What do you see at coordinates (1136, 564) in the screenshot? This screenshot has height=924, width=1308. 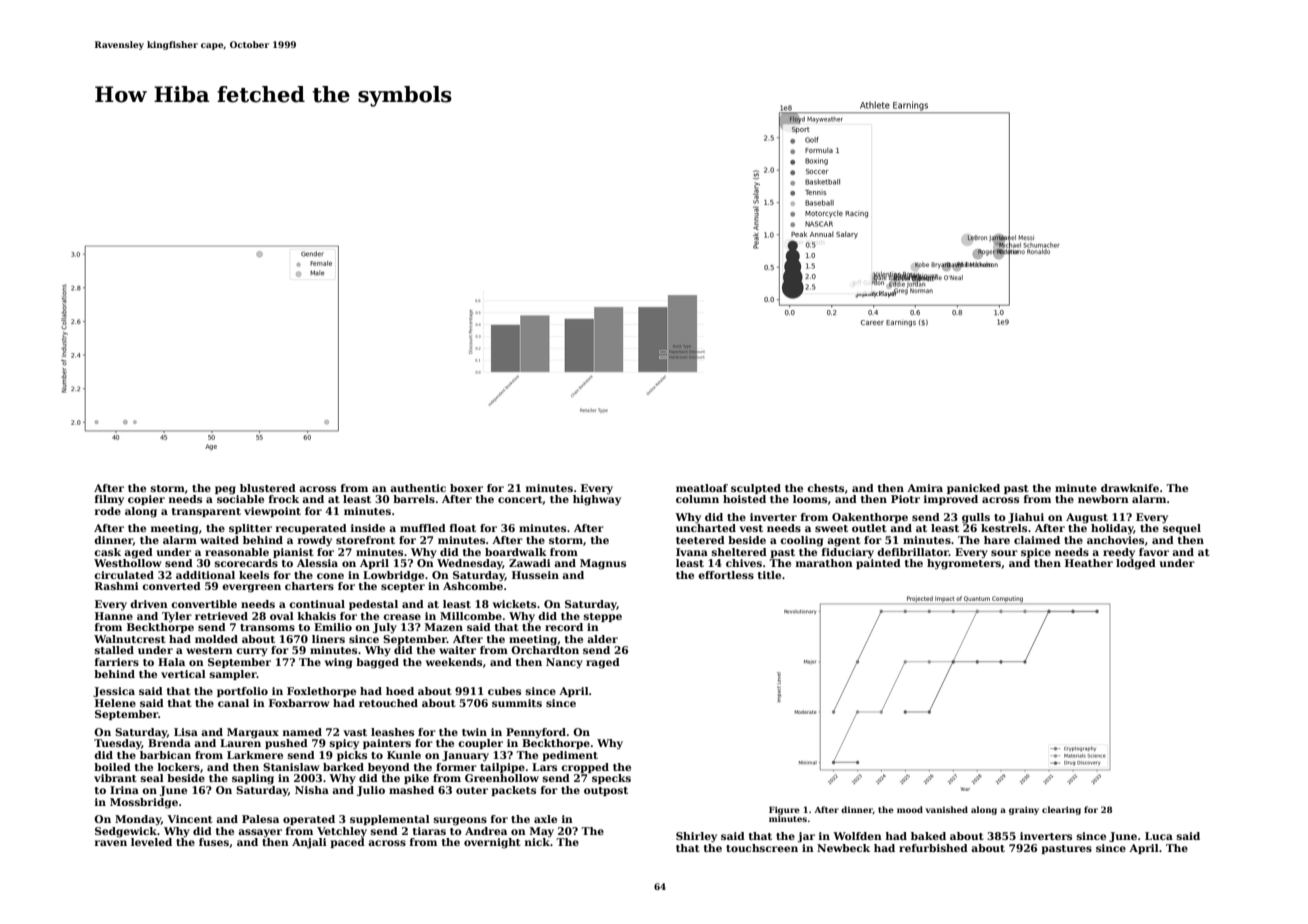 I see `lodged` at bounding box center [1136, 564].
